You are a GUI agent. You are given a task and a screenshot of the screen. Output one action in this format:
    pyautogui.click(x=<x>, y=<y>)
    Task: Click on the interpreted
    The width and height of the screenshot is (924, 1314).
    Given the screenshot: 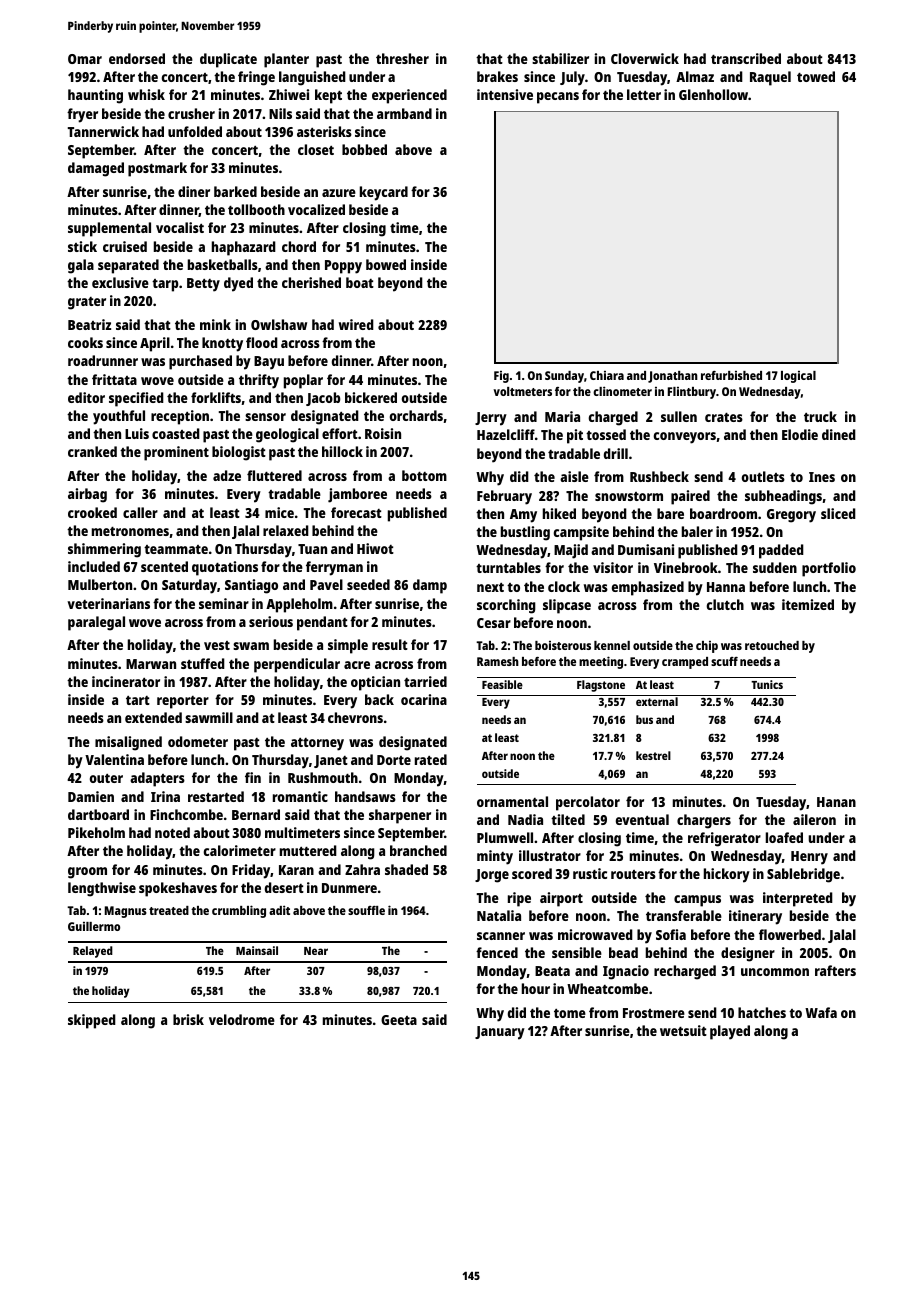 What is the action you would take?
    pyautogui.click(x=798, y=899)
